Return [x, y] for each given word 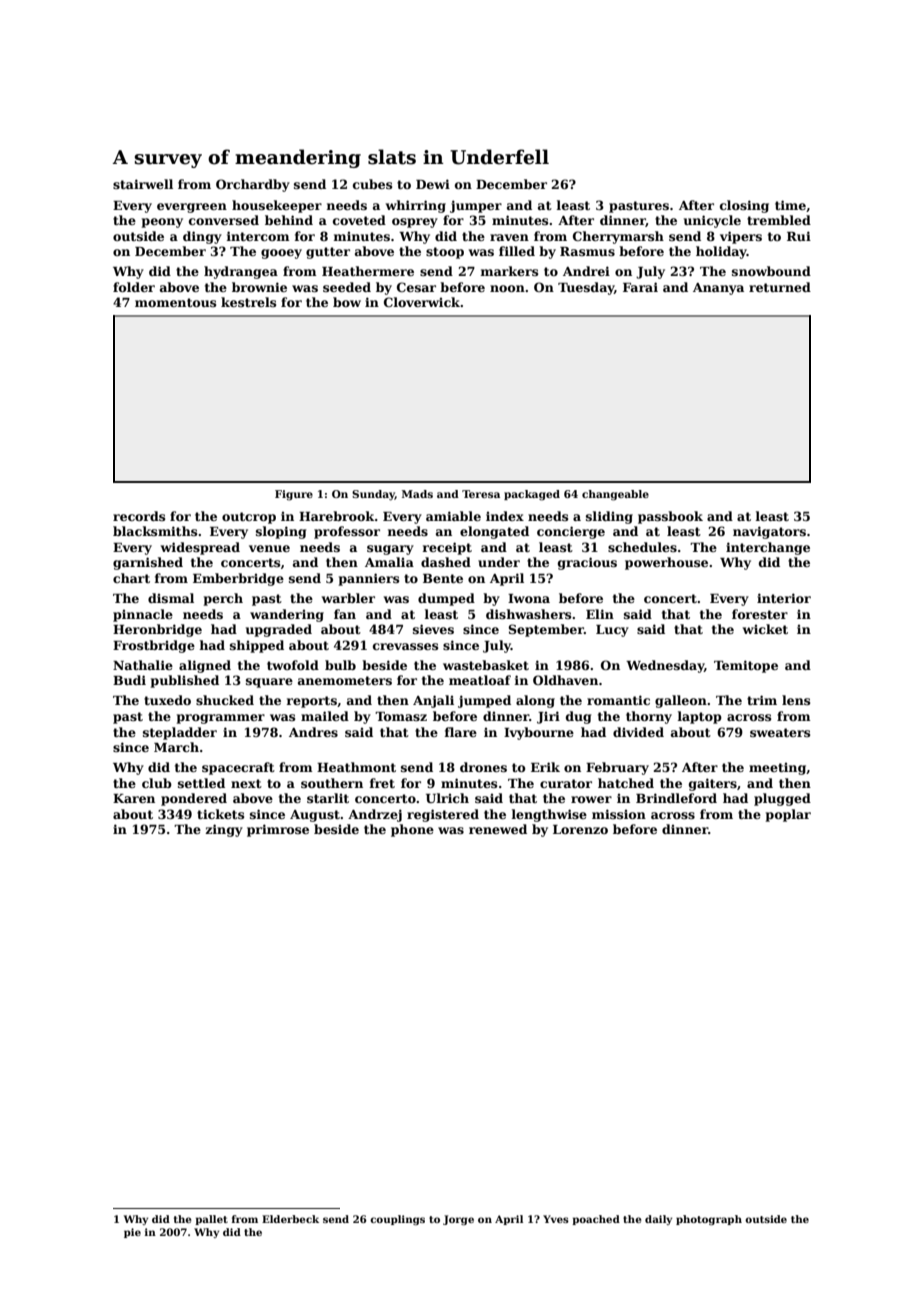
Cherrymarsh [618, 237]
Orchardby [253, 185]
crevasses [405, 646]
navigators [769, 532]
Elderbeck [290, 1219]
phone [412, 830]
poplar [788, 815]
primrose [278, 830]
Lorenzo [580, 829]
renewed [498, 829]
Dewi [433, 184]
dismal [171, 598]
